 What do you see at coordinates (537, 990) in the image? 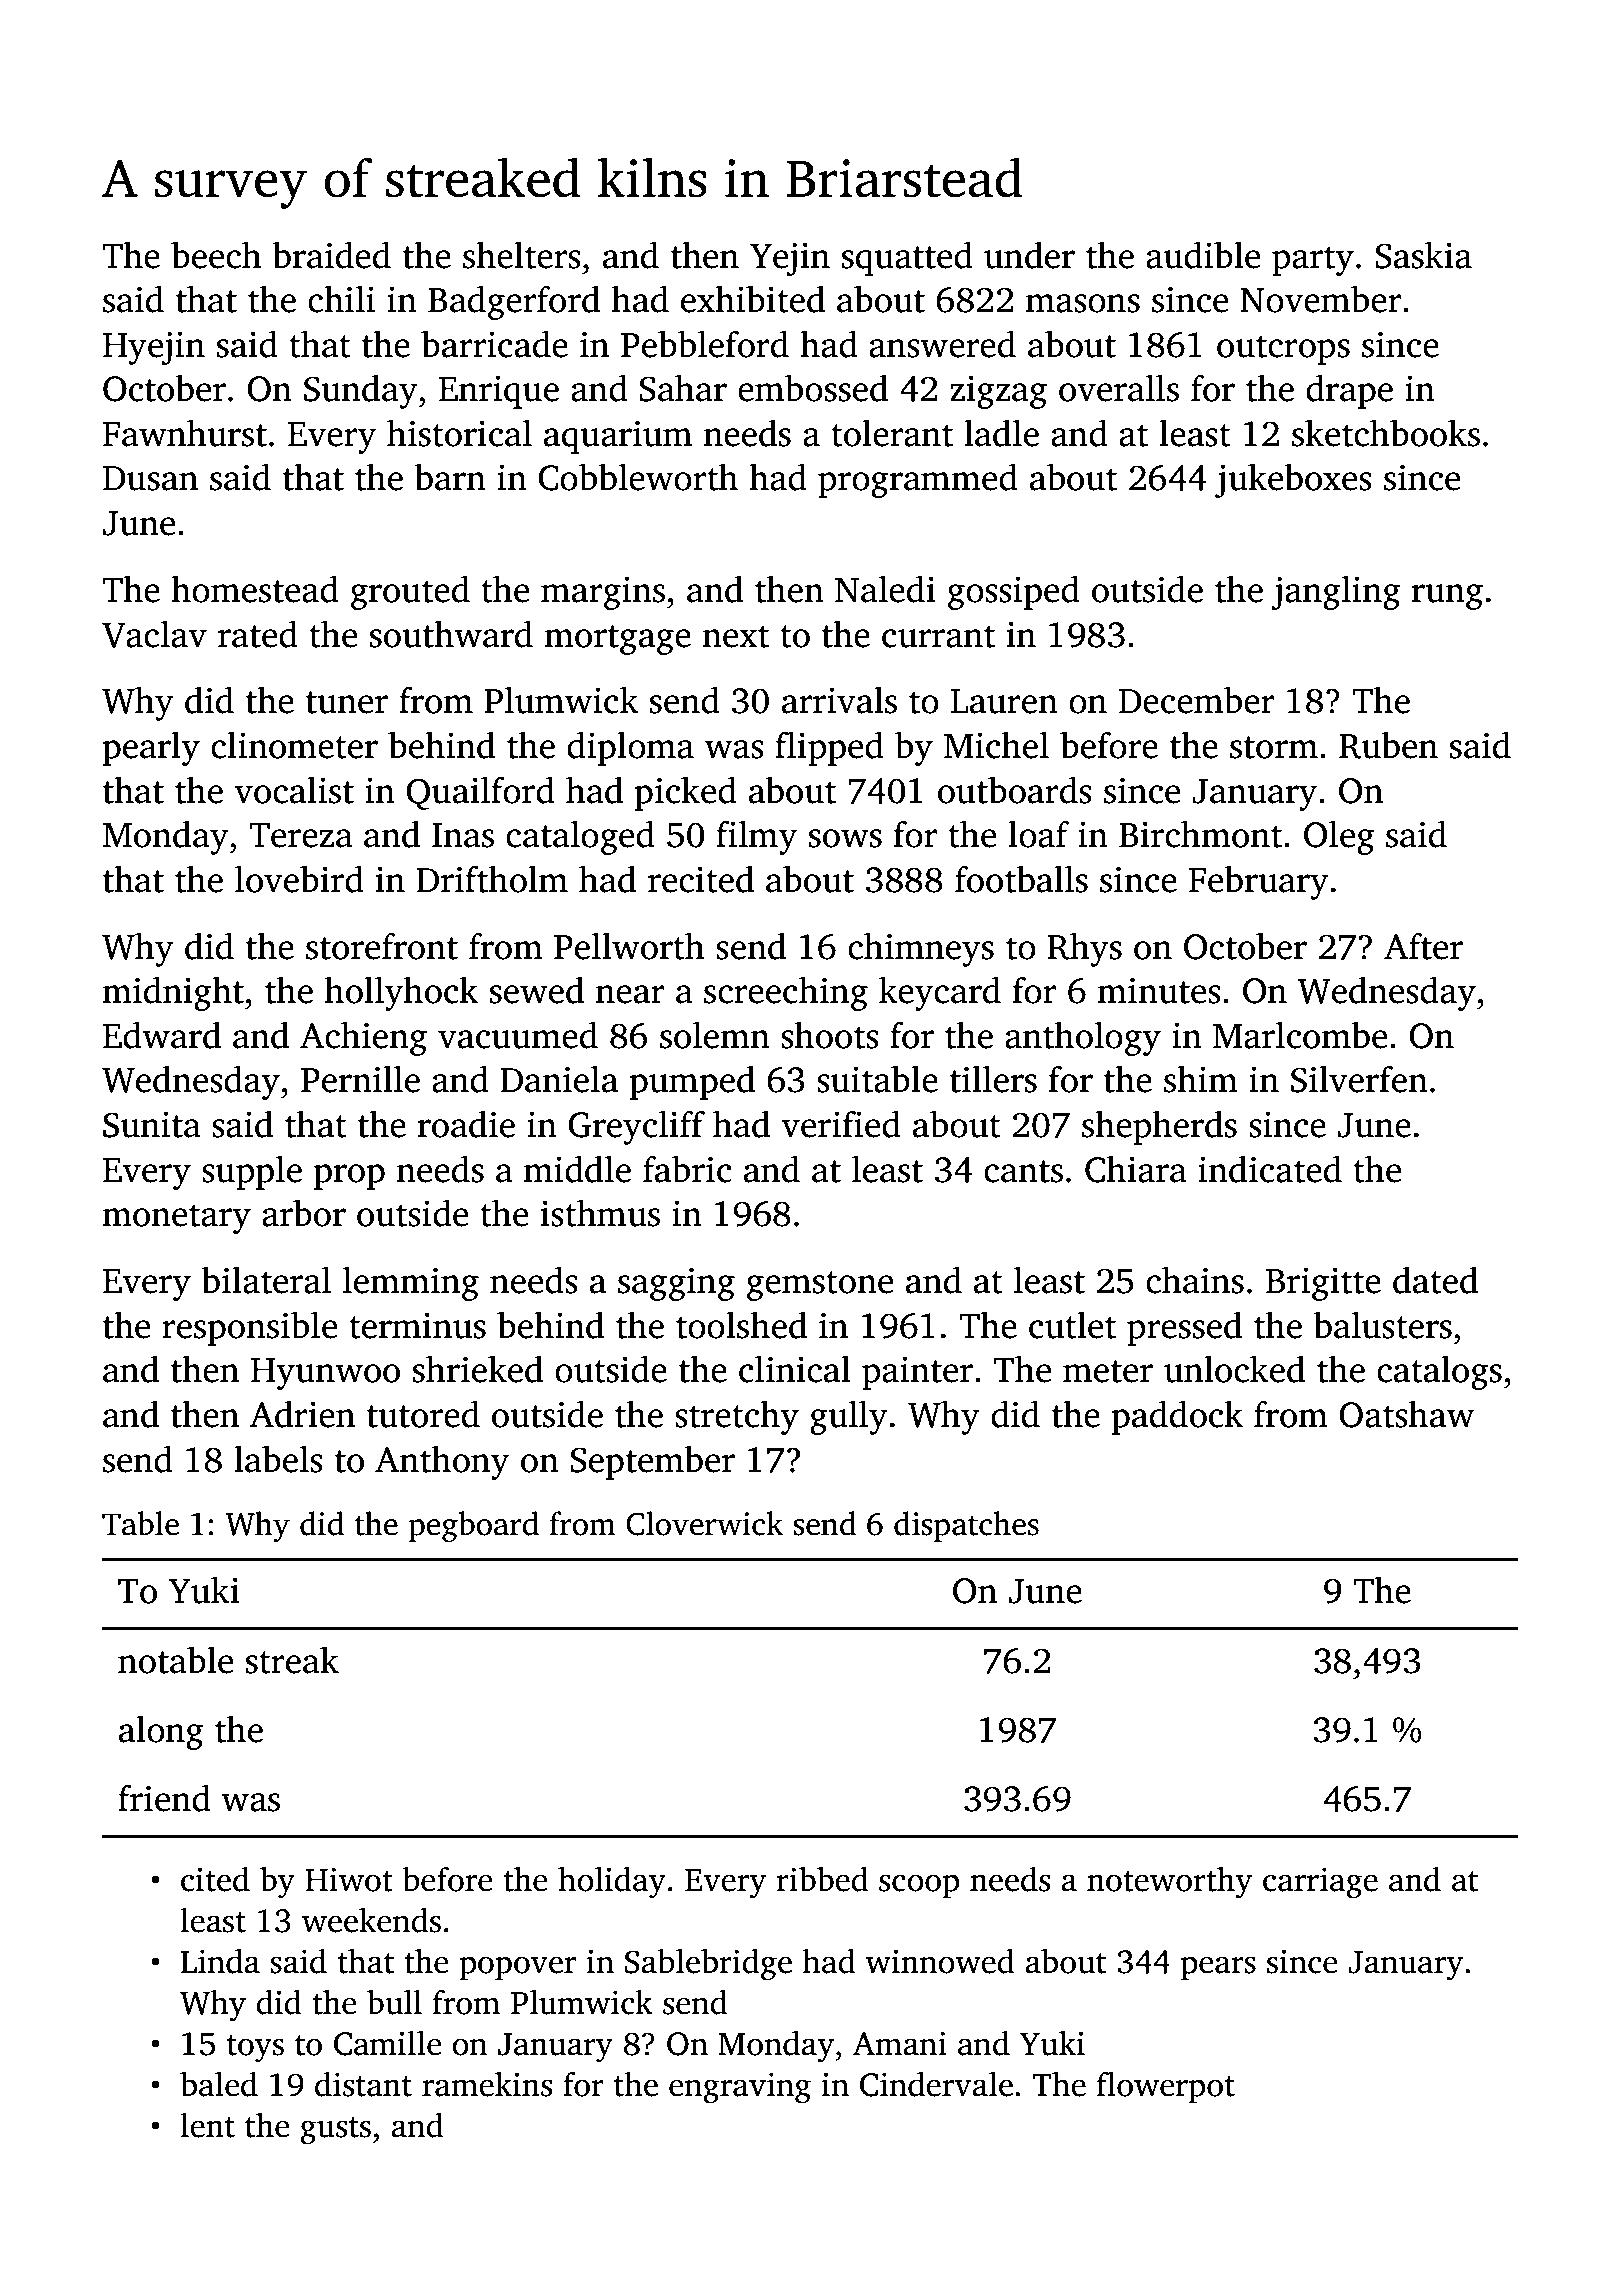
I see `sewed` at bounding box center [537, 990].
